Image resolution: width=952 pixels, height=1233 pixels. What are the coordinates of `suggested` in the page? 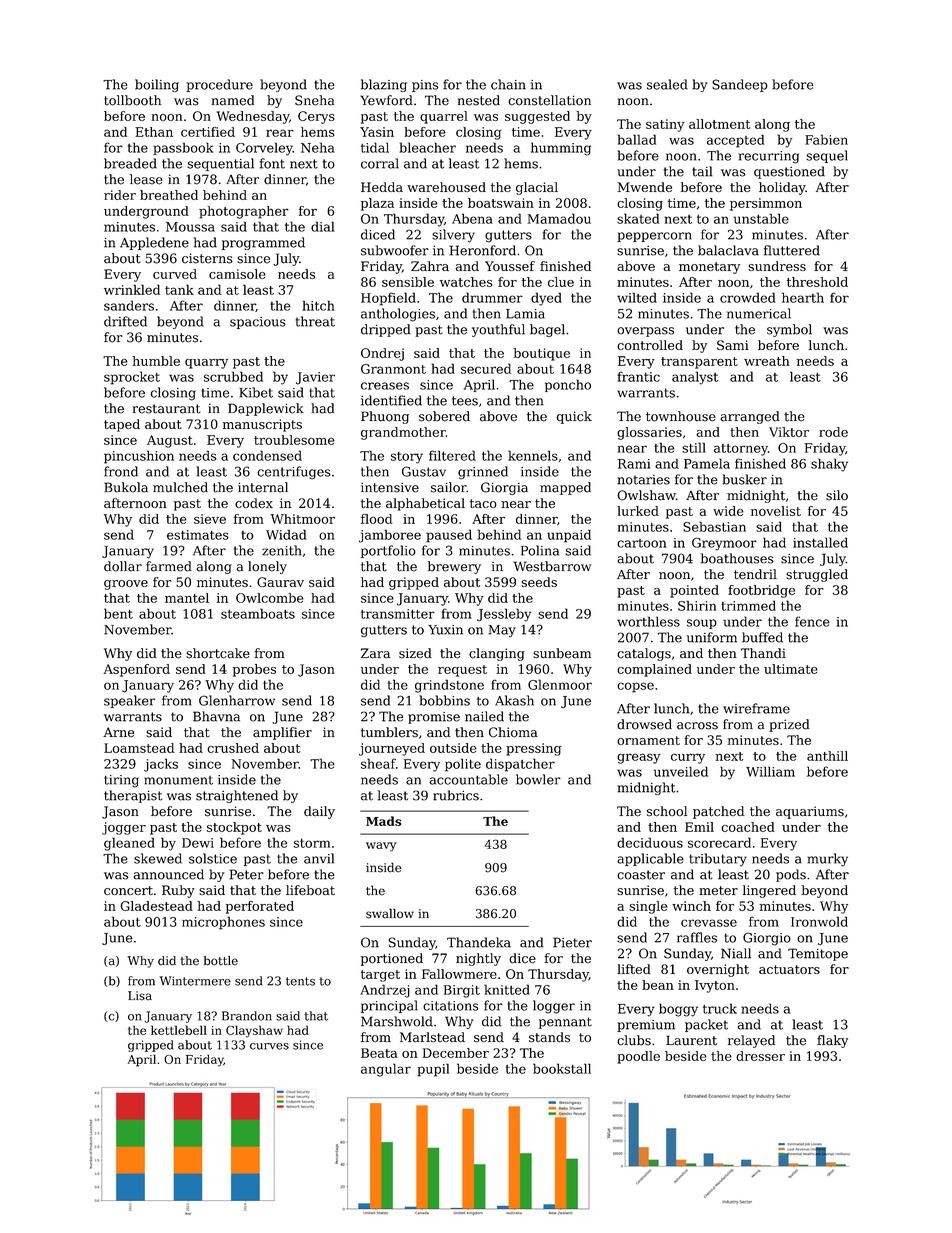 It's located at (537, 117).
